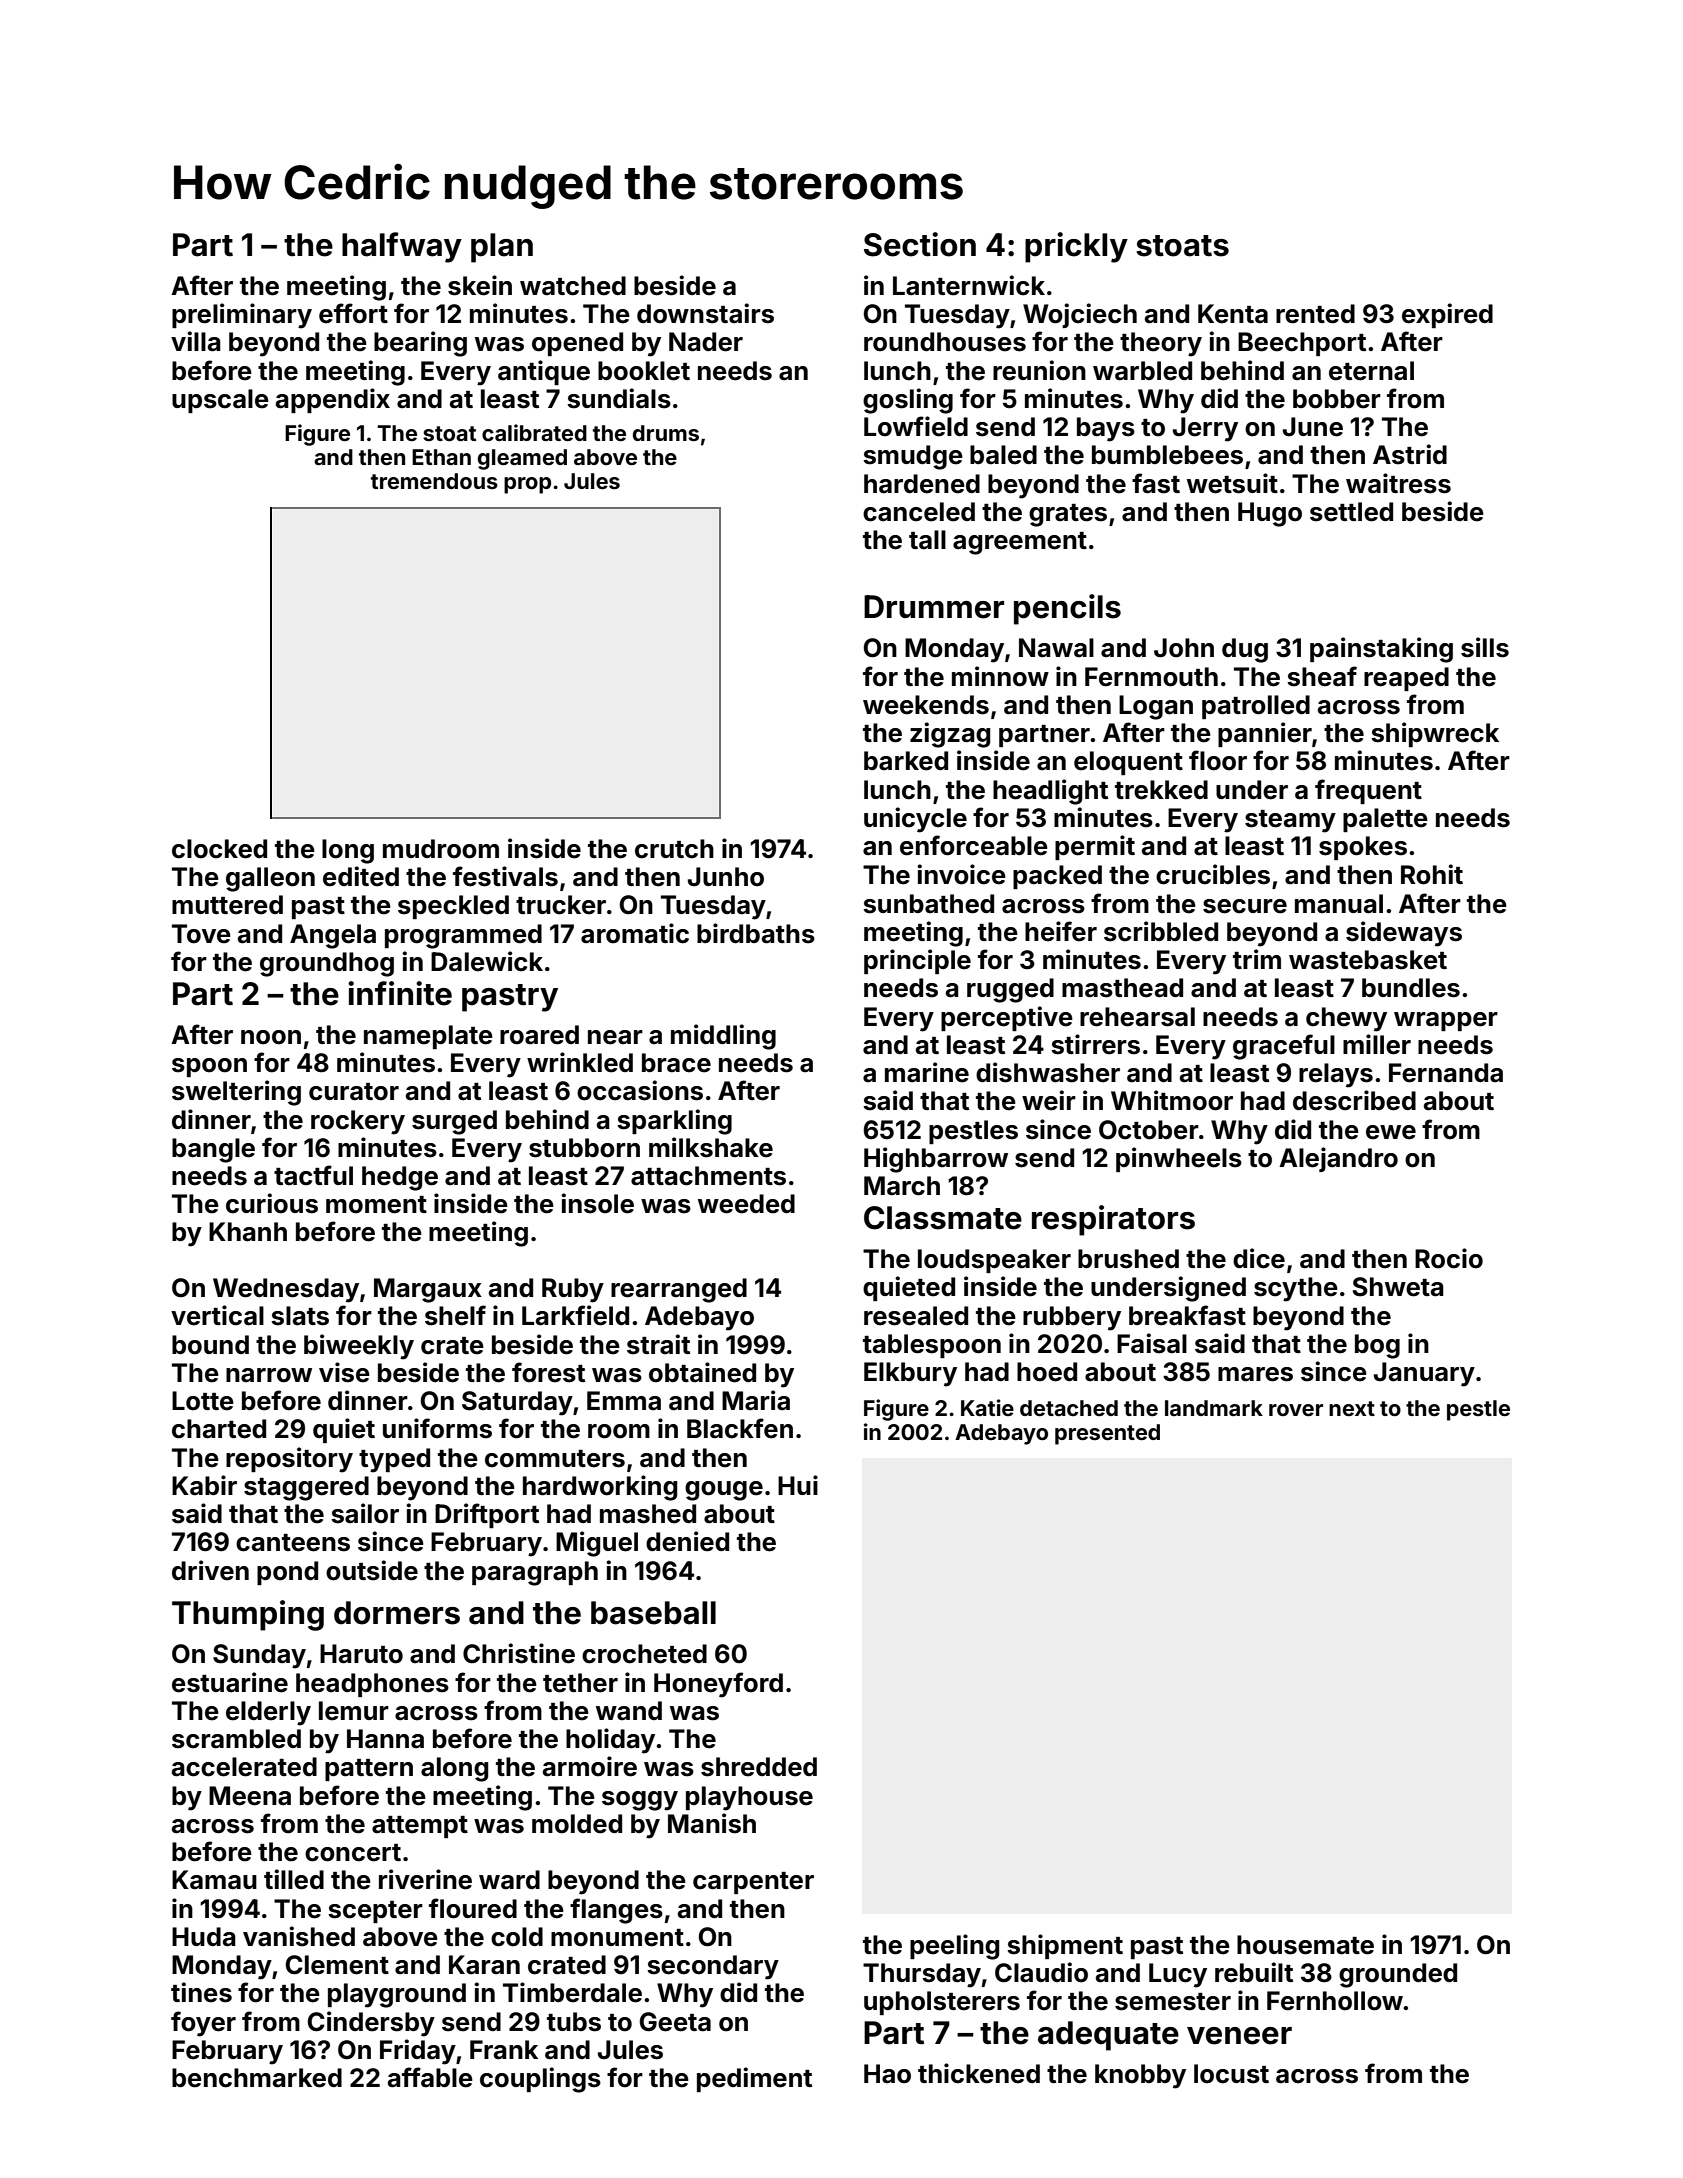  Describe the element at coordinates (484, 1965) in the image. I see `Karan` at that location.
